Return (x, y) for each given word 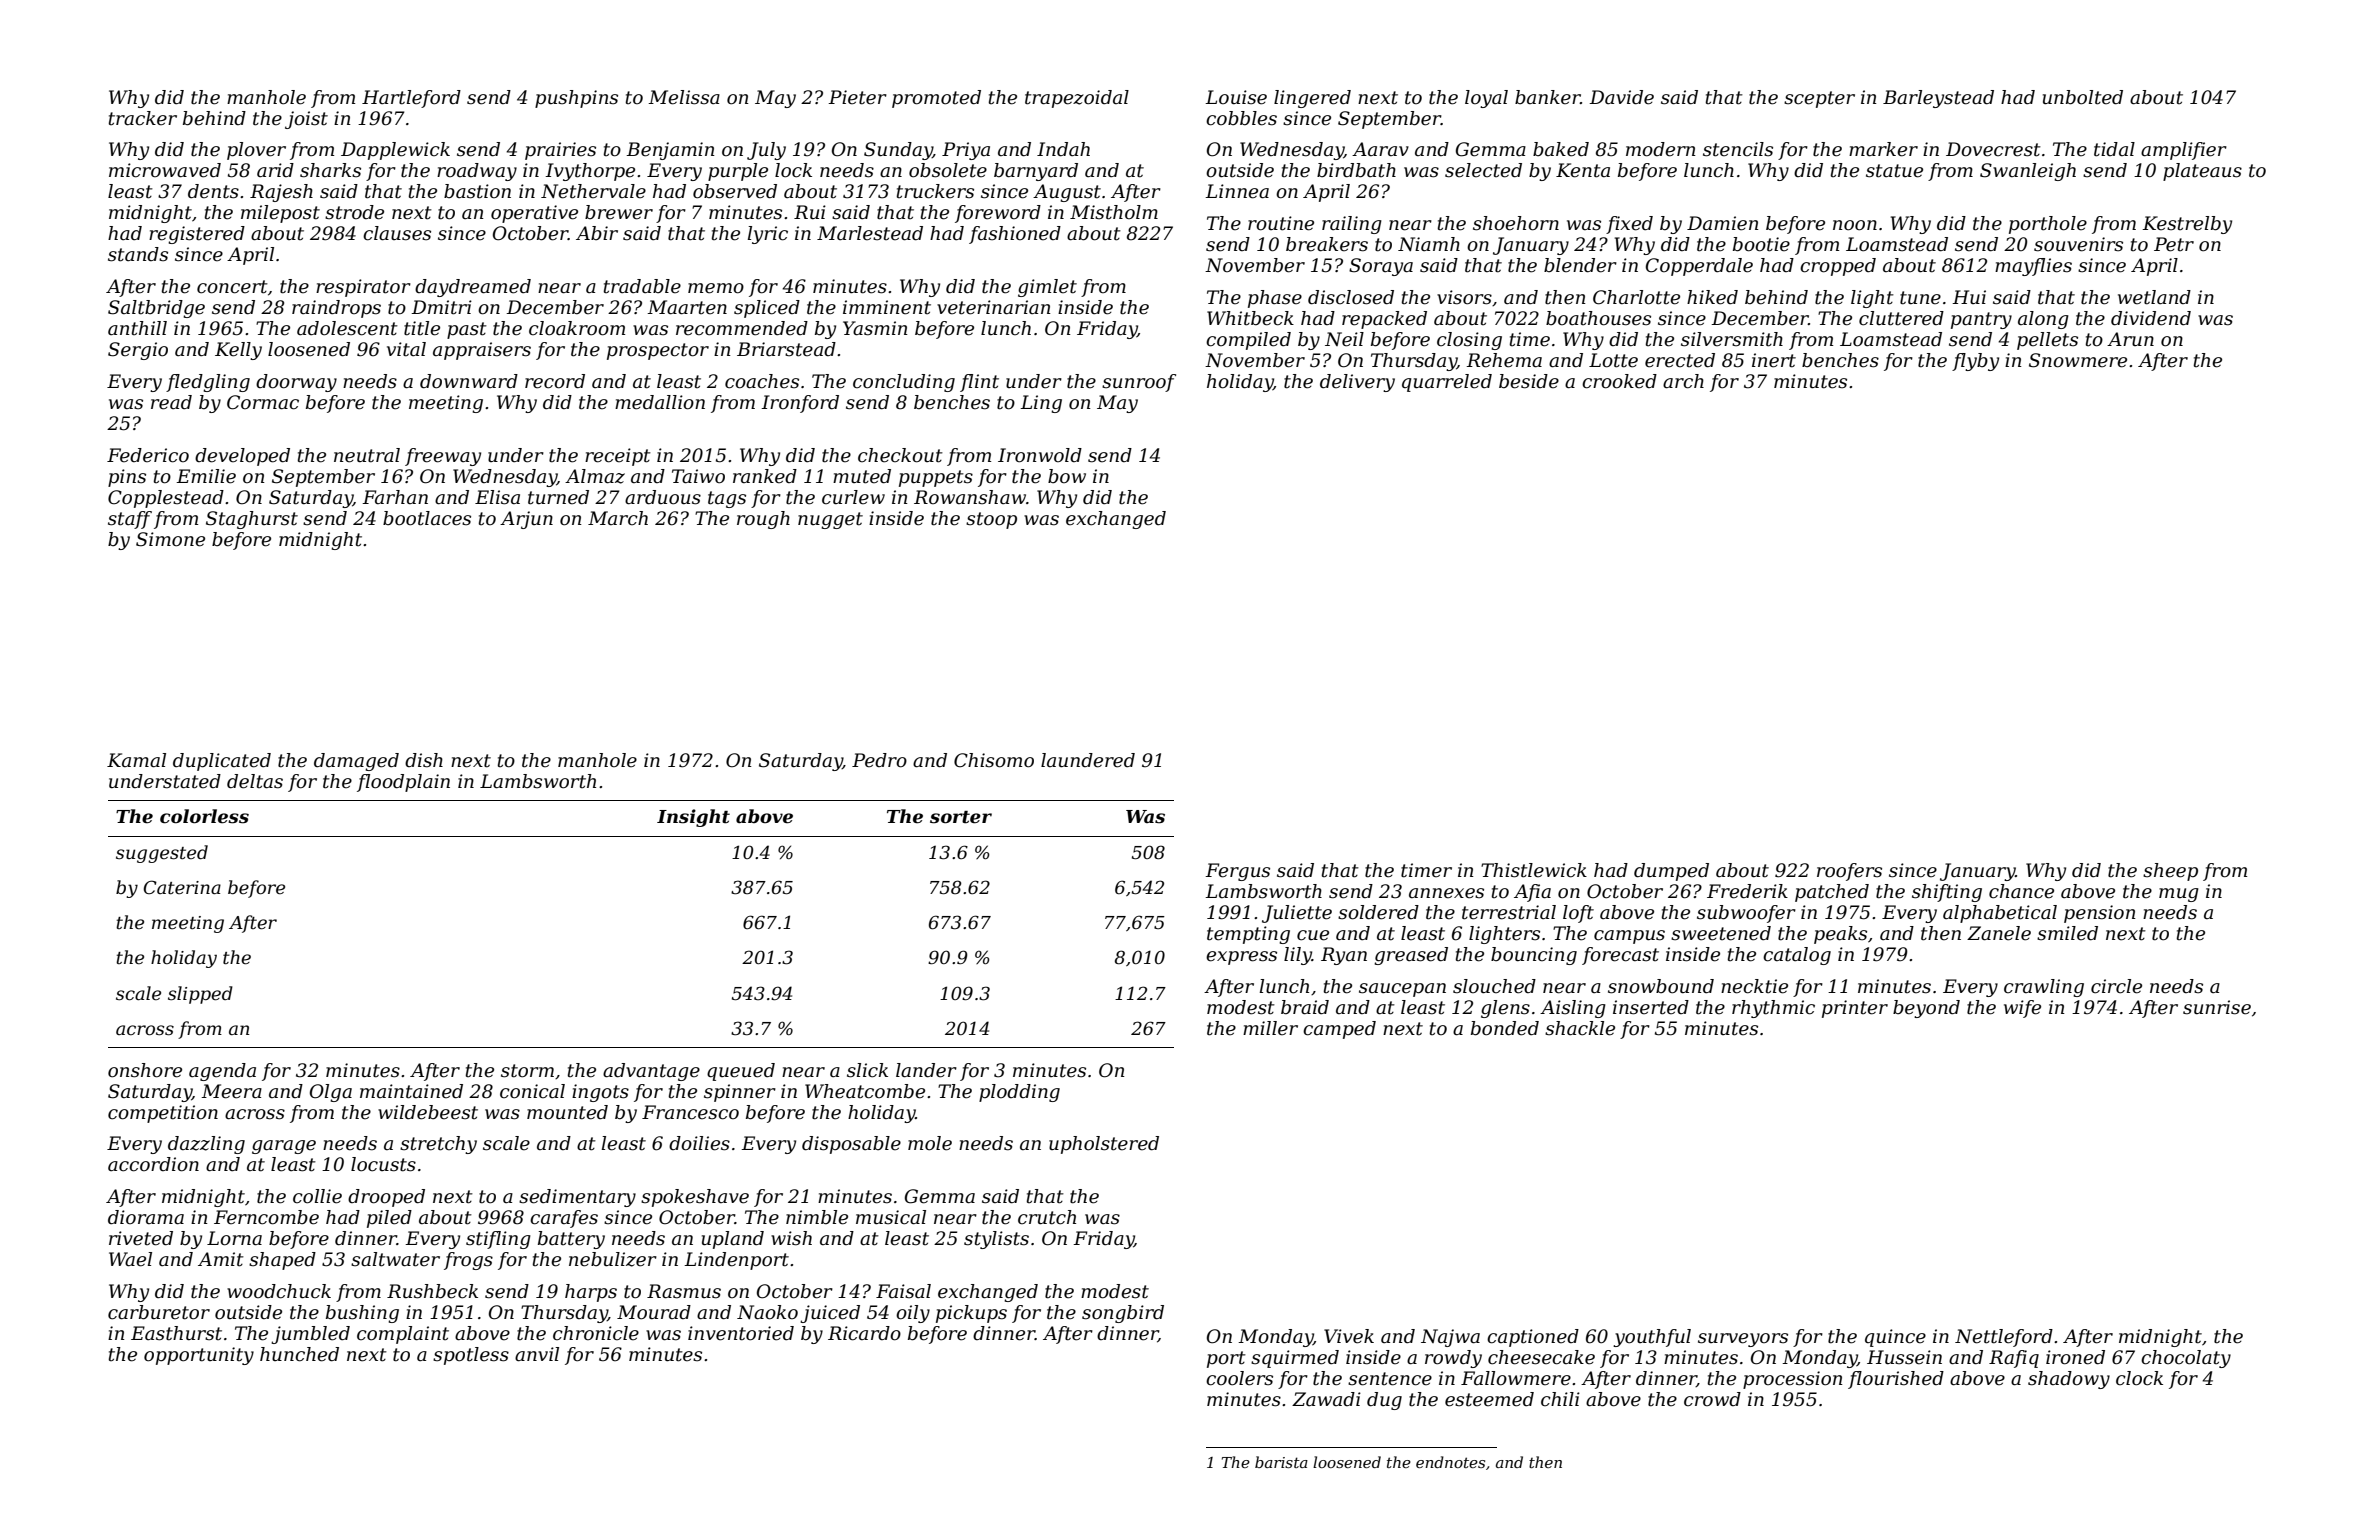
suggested (162, 854)
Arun (2130, 339)
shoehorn (1516, 223)
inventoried (741, 1333)
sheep (2170, 872)
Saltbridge (156, 309)
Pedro (879, 760)
